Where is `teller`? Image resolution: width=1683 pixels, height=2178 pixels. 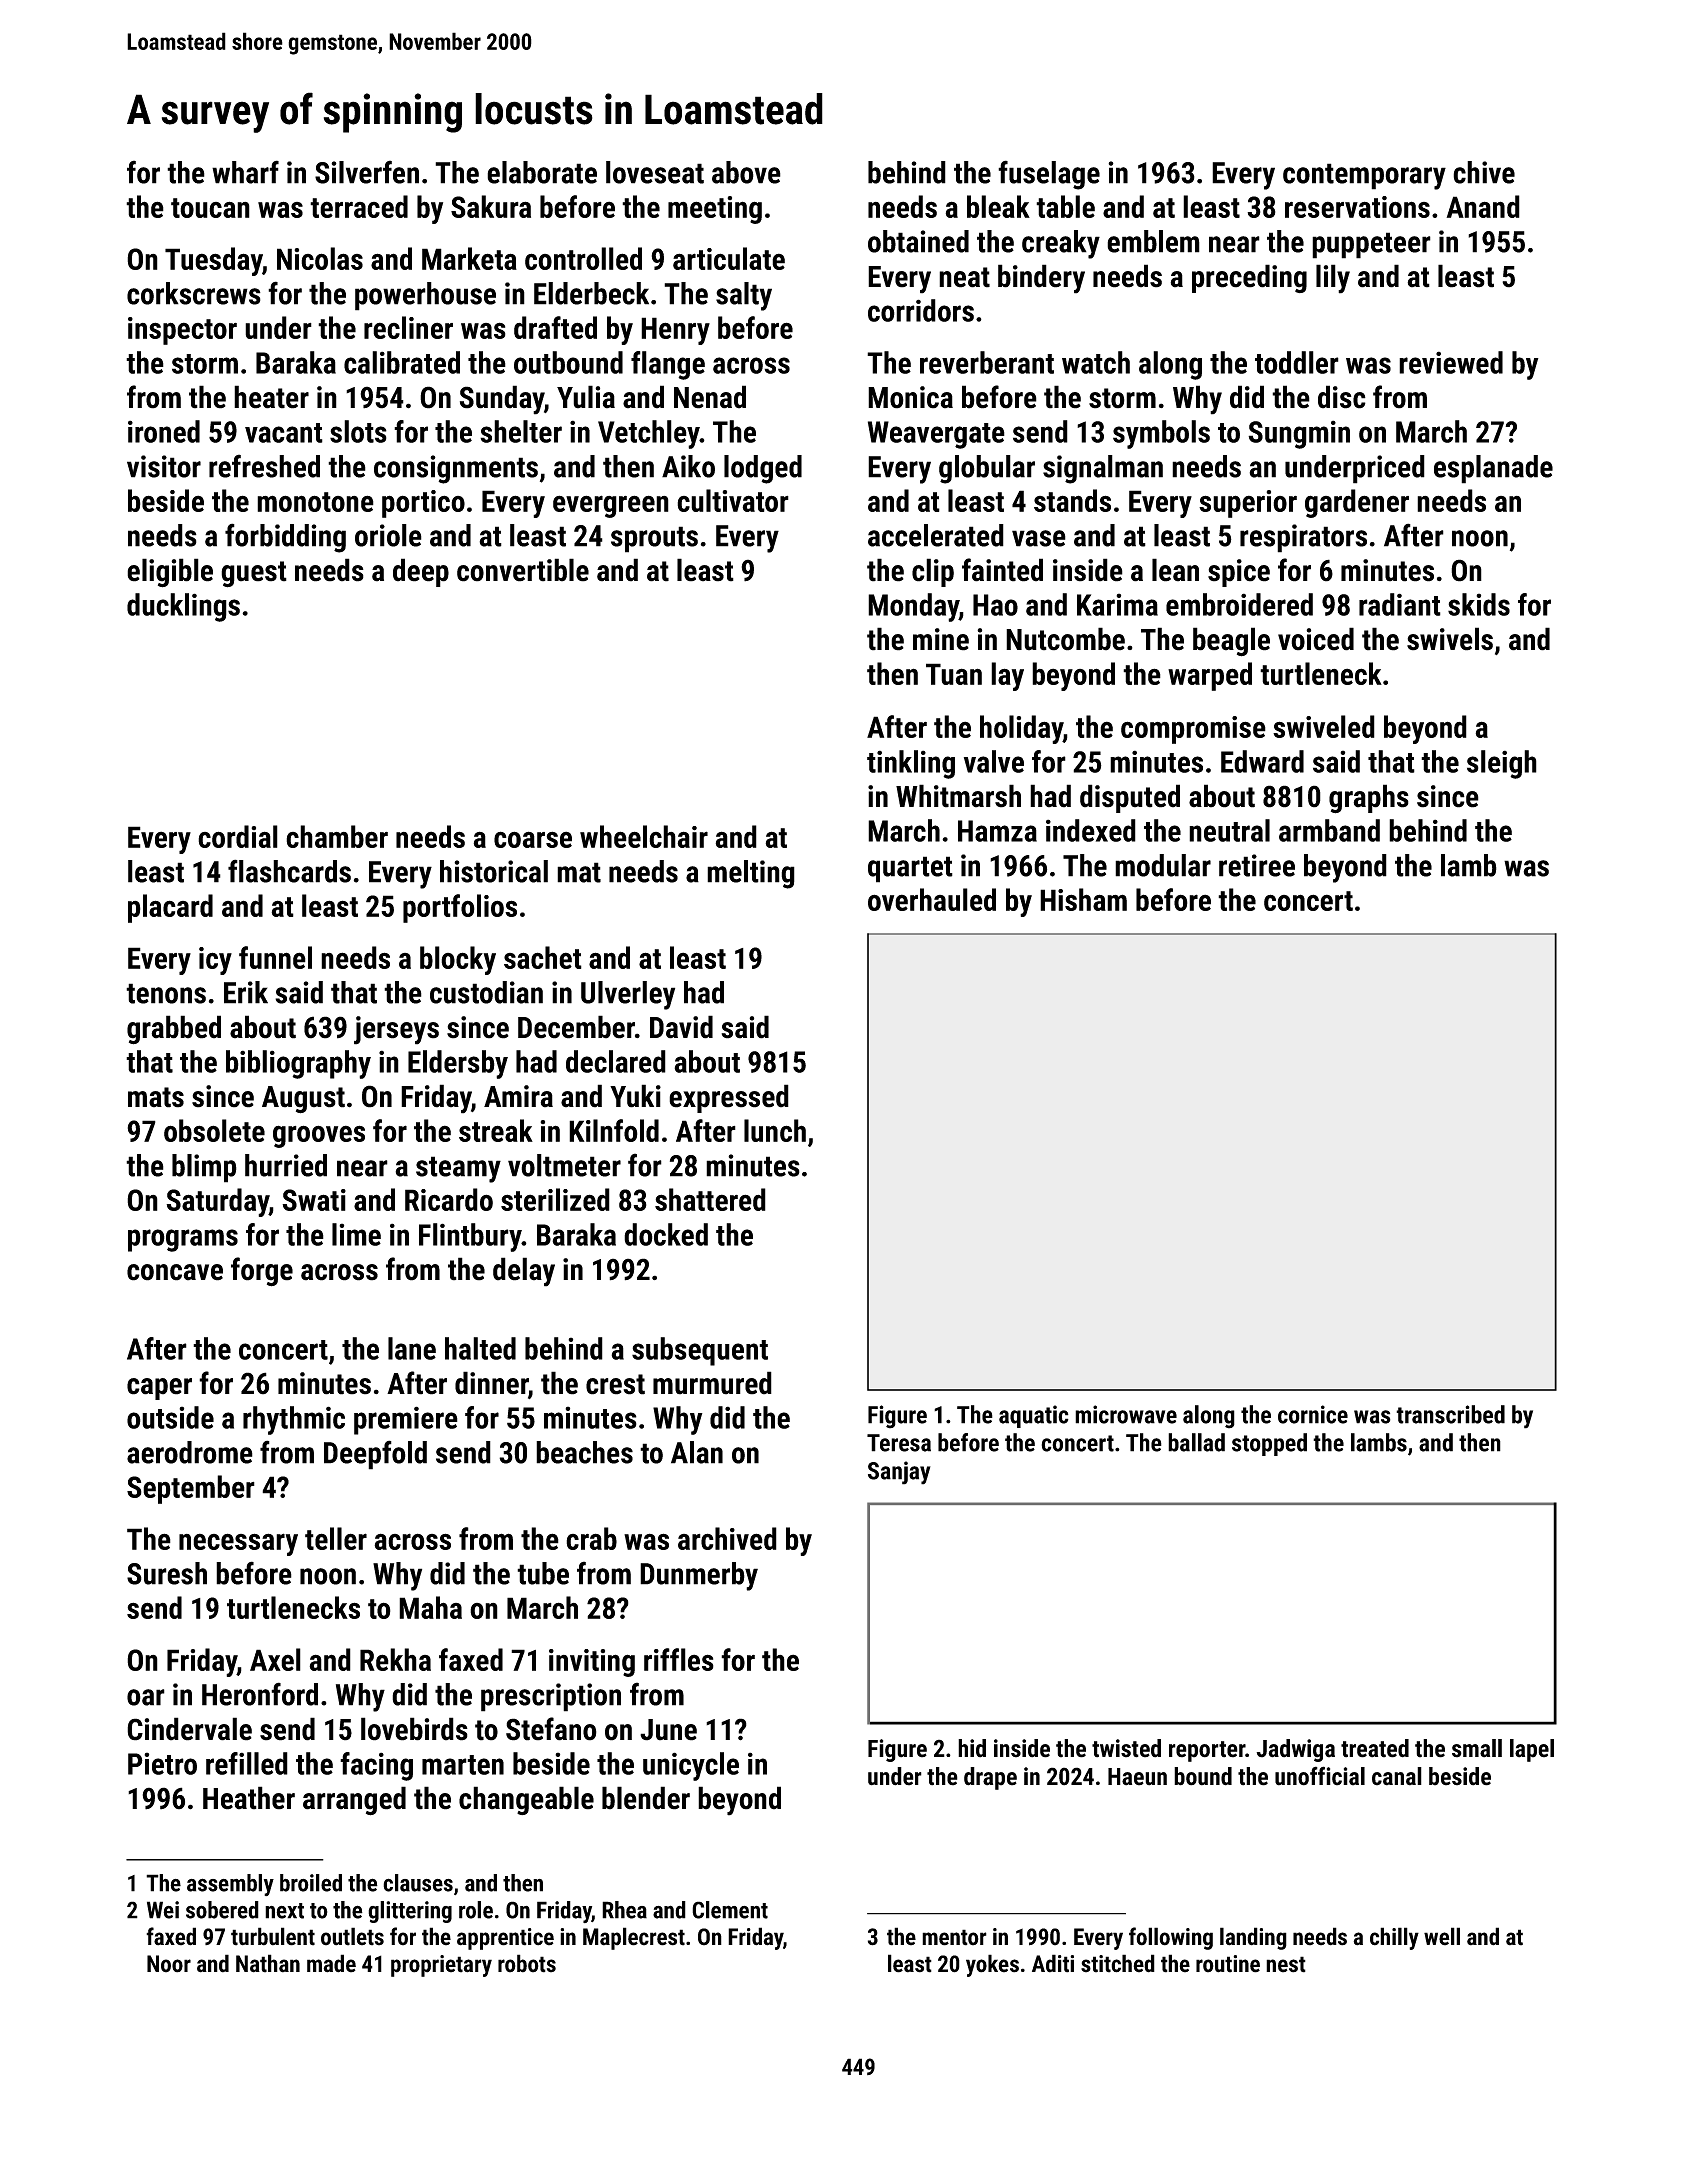
teller is located at coordinates (336, 1538).
